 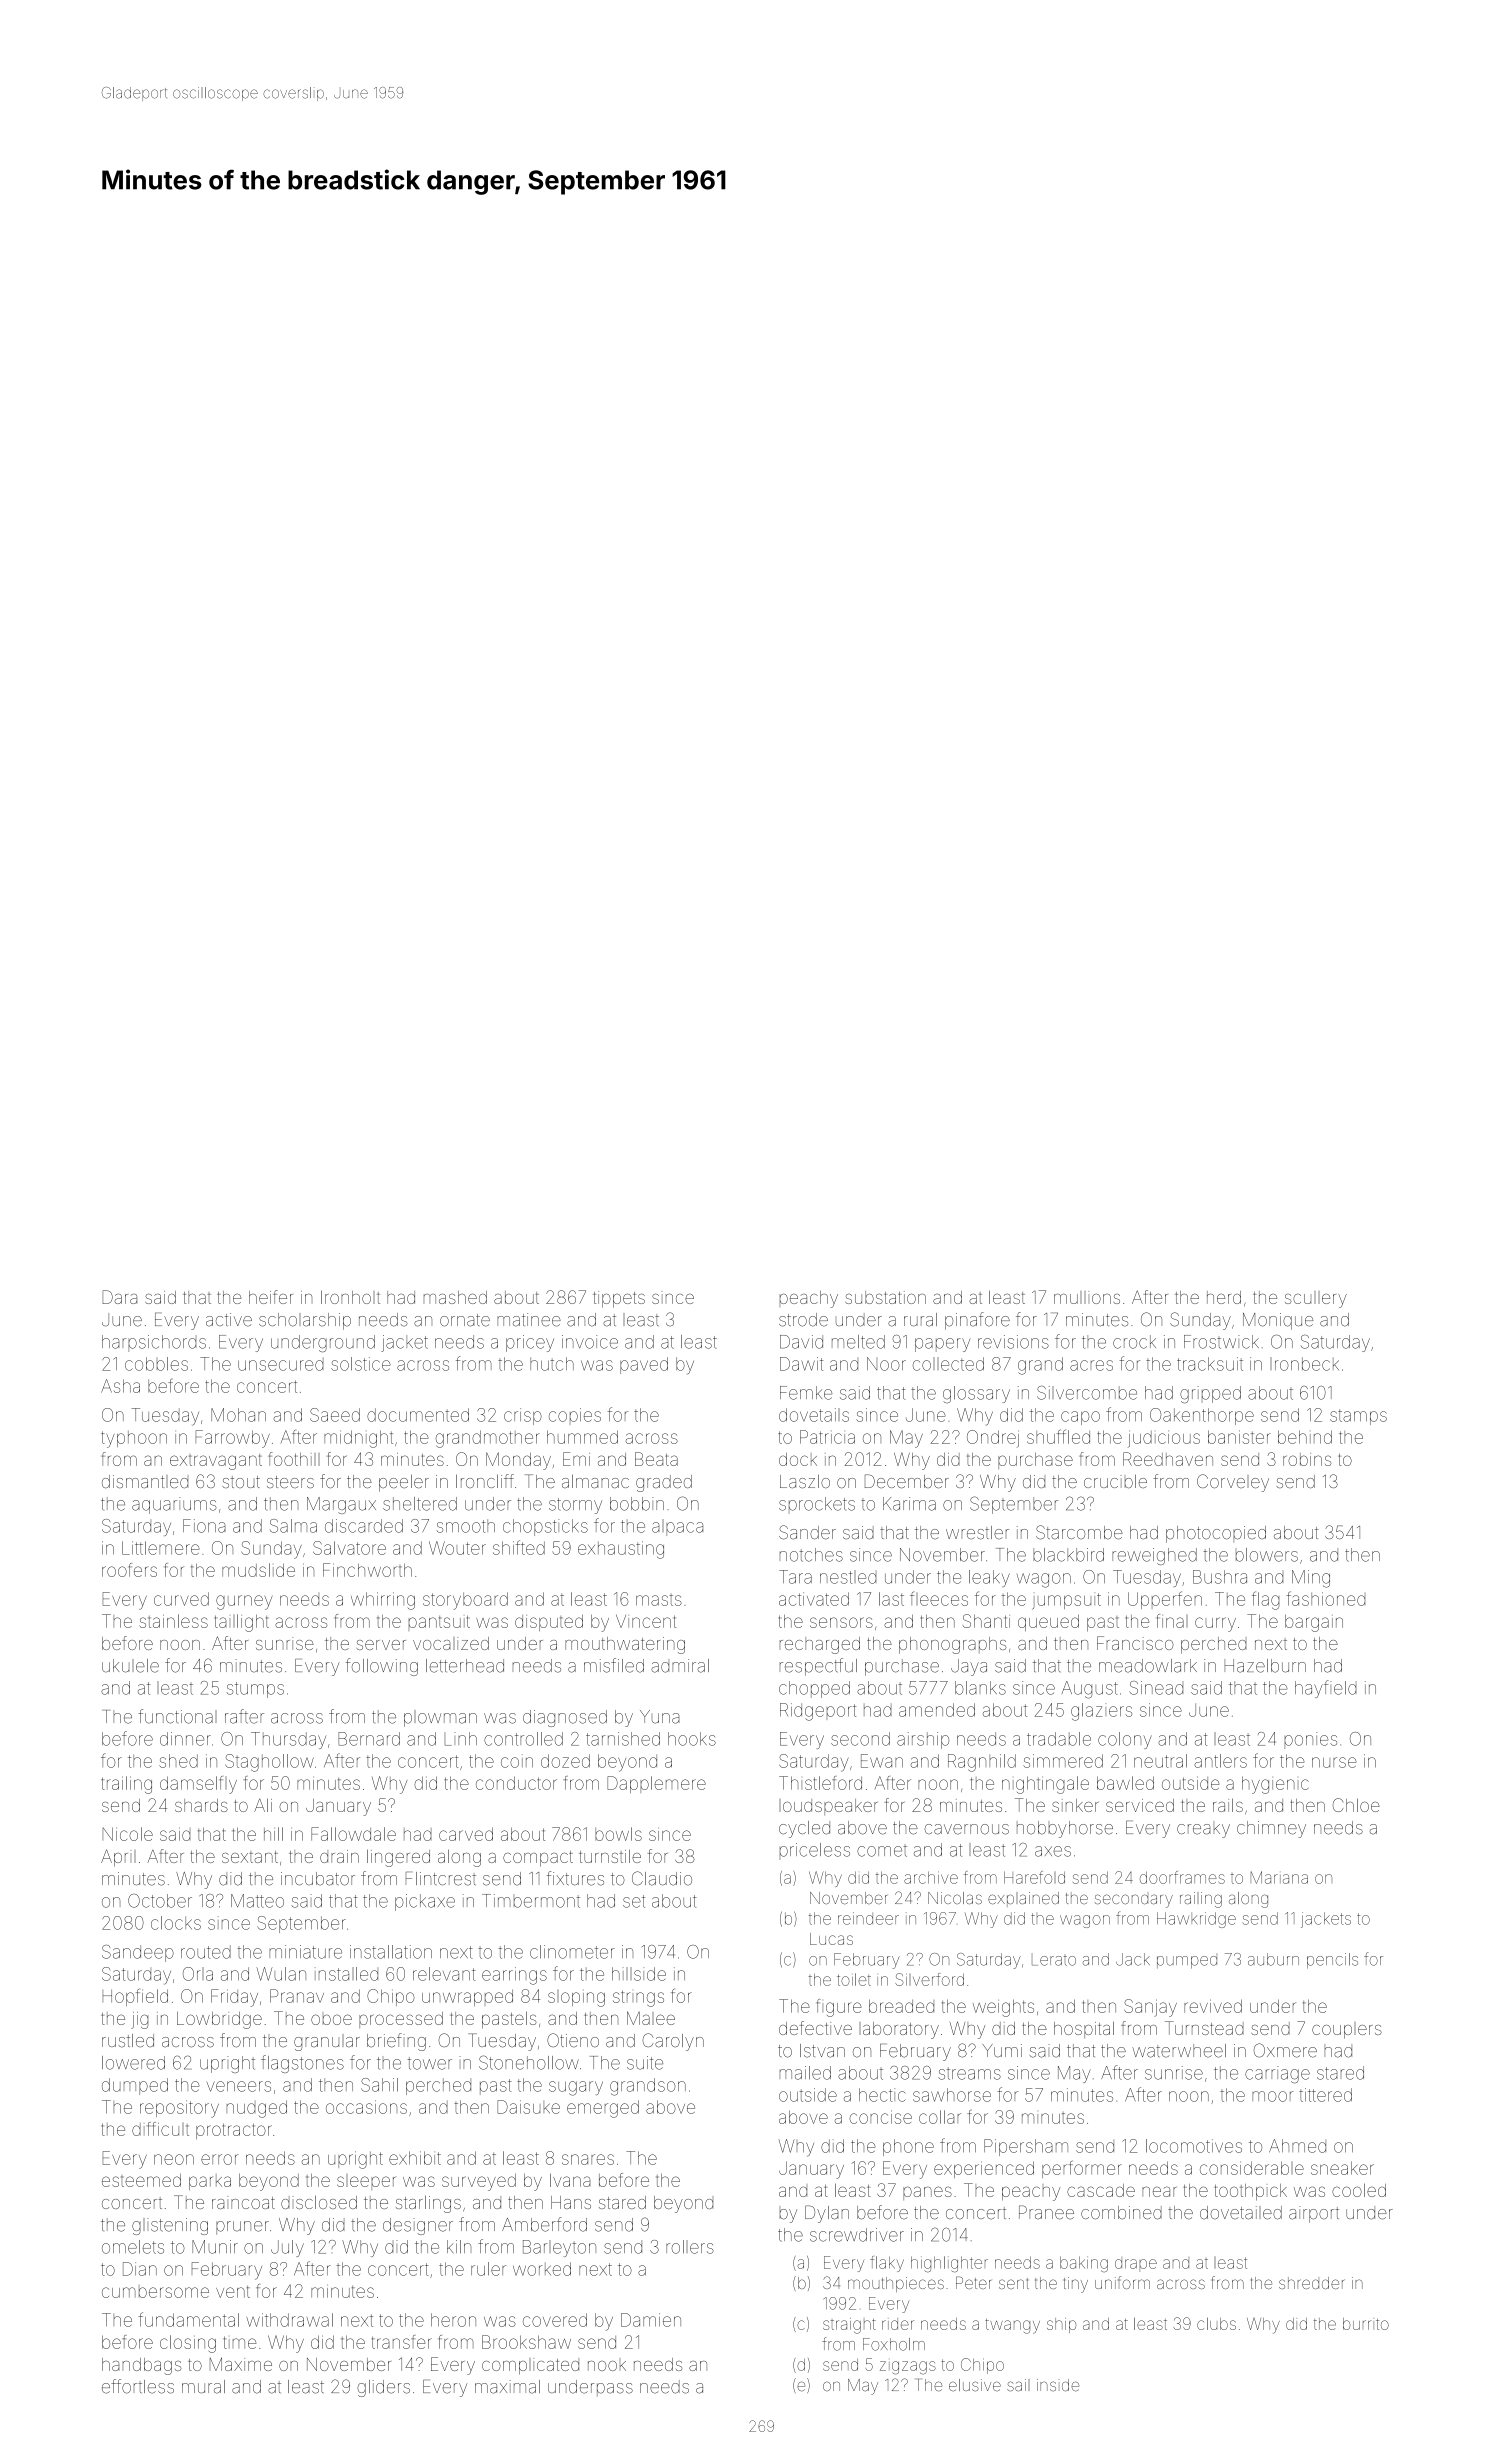 I want to click on airport, so click(x=1314, y=2214).
